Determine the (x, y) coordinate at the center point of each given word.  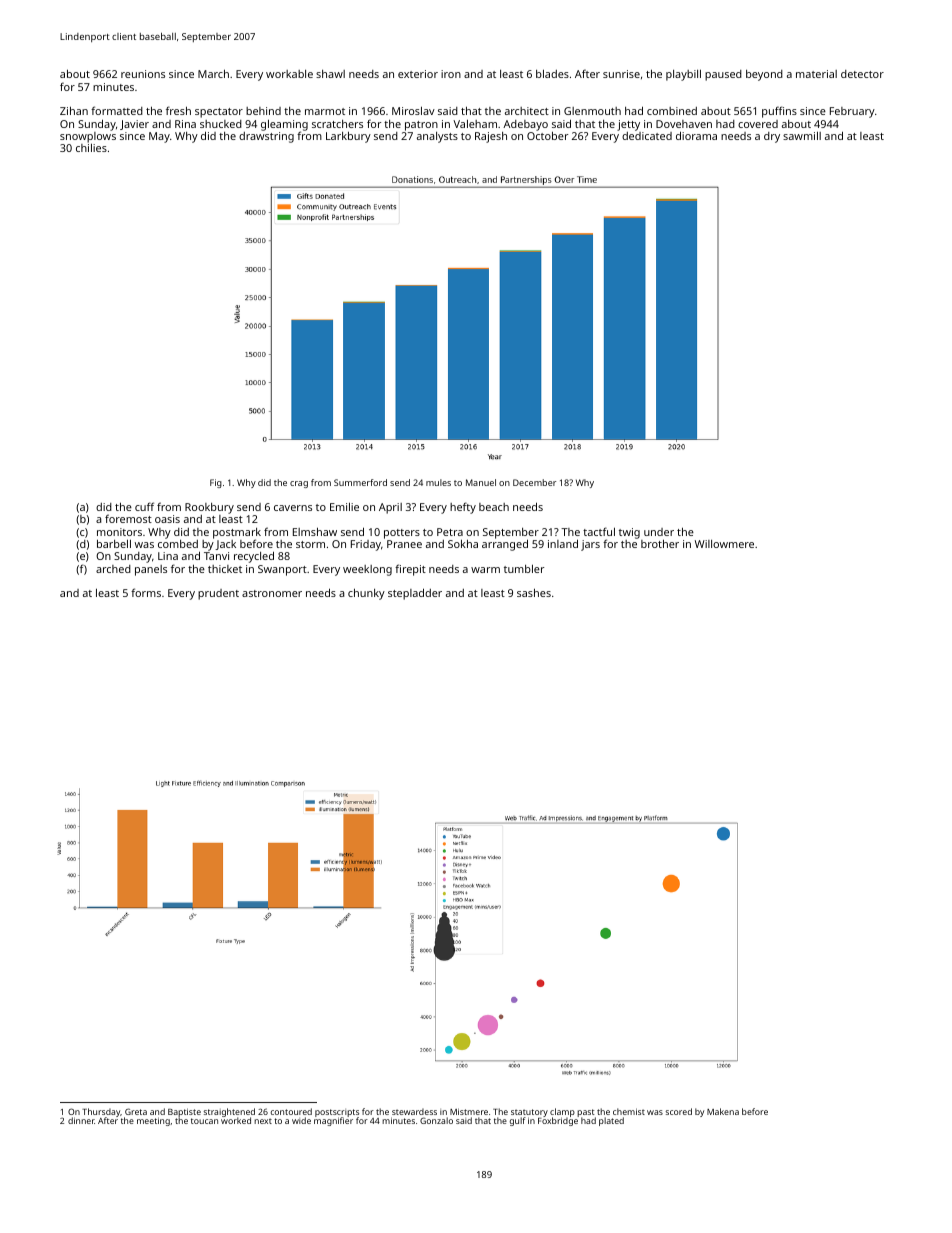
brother (660, 544)
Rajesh (491, 137)
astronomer (272, 593)
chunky (366, 594)
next (263, 1121)
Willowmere (724, 544)
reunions (143, 74)
